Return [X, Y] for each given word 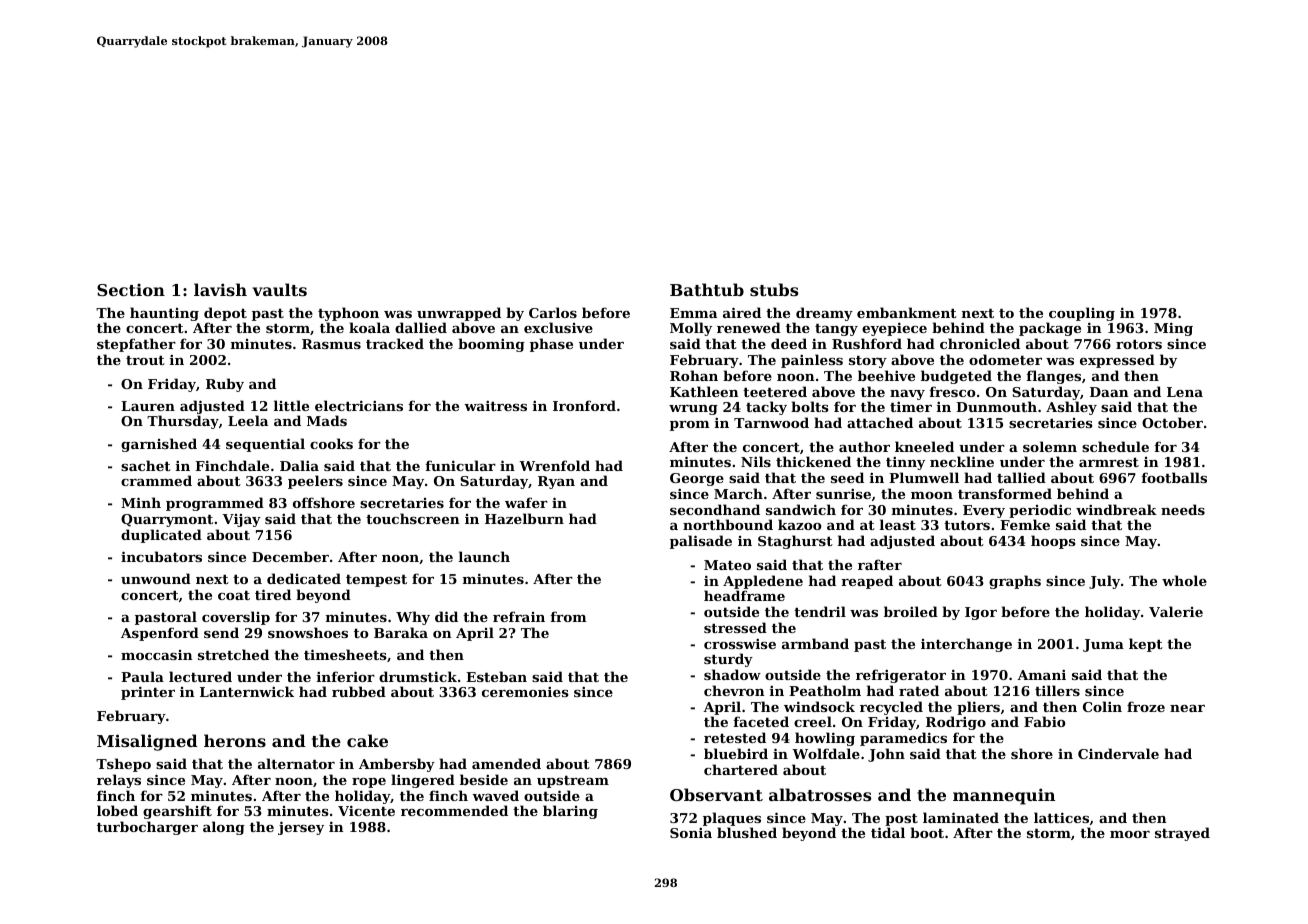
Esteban [496, 676]
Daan [1109, 392]
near [1187, 708]
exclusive [558, 327]
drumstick [418, 676]
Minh [141, 502]
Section [131, 289]
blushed [747, 832]
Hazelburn [524, 518]
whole [1184, 580]
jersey [301, 828]
